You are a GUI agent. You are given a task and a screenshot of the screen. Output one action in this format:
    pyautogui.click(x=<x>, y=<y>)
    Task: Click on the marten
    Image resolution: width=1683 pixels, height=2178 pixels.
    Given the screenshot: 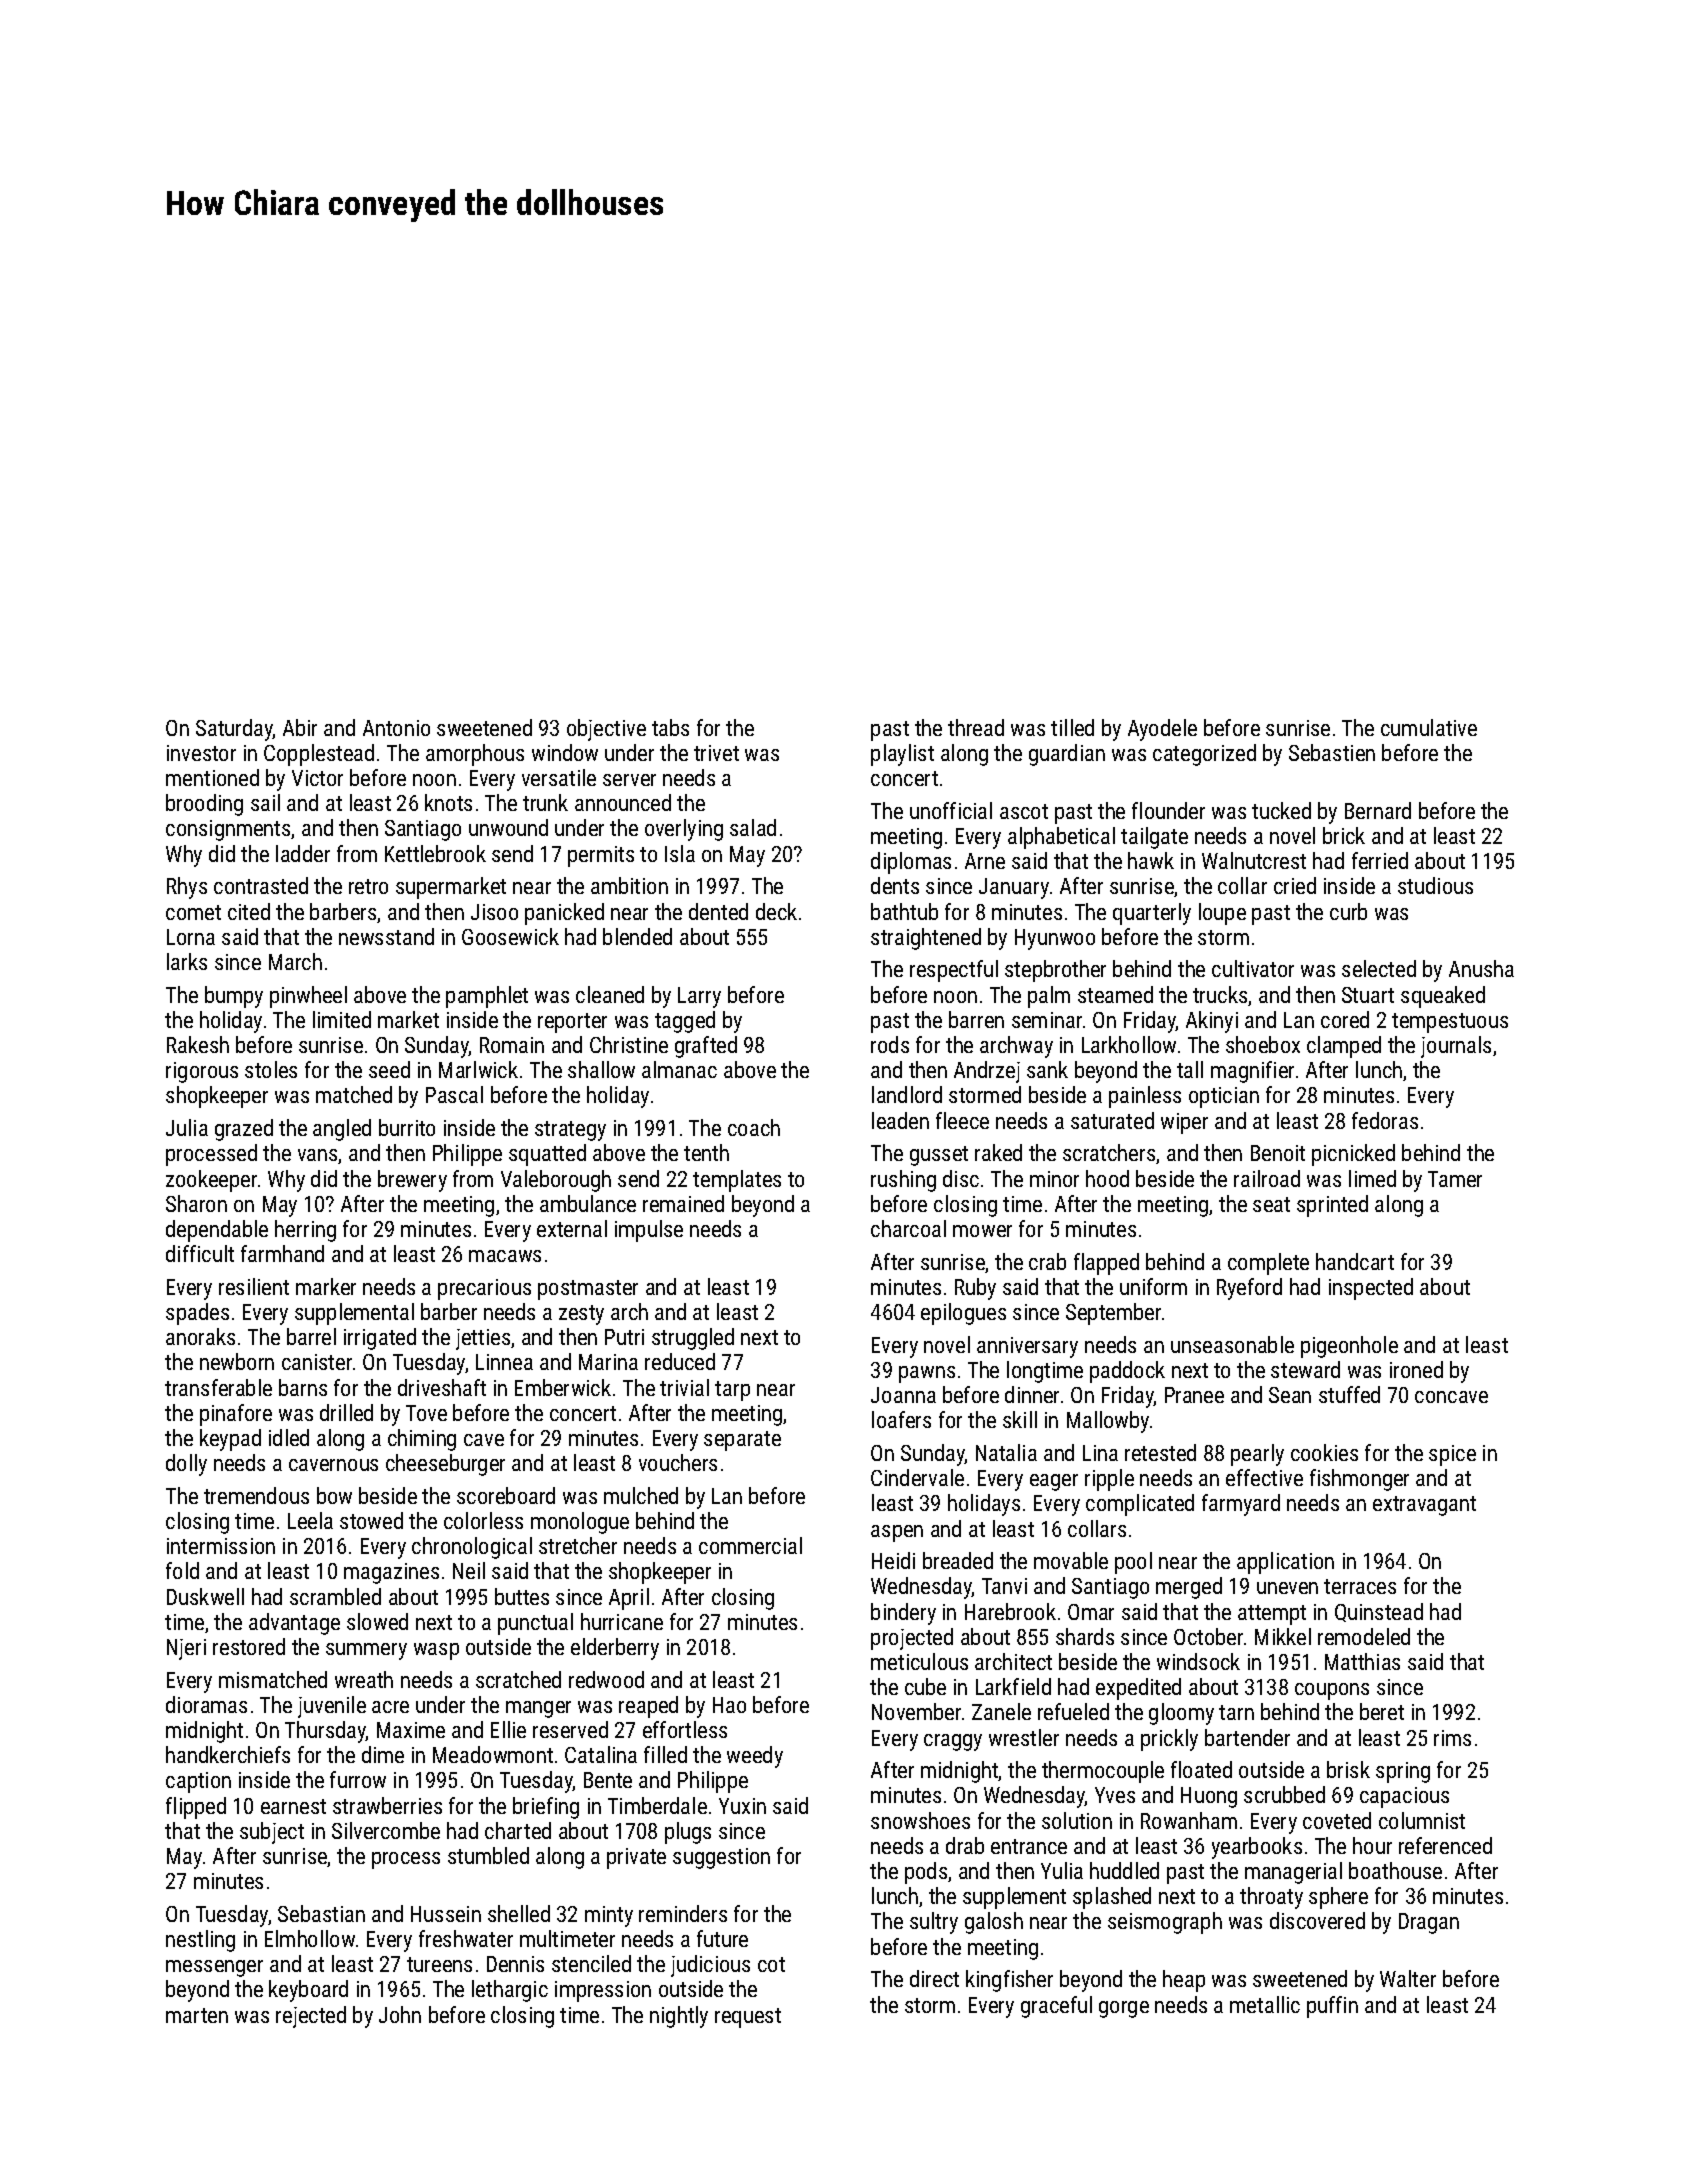 What is the action you would take?
    pyautogui.click(x=197, y=2015)
